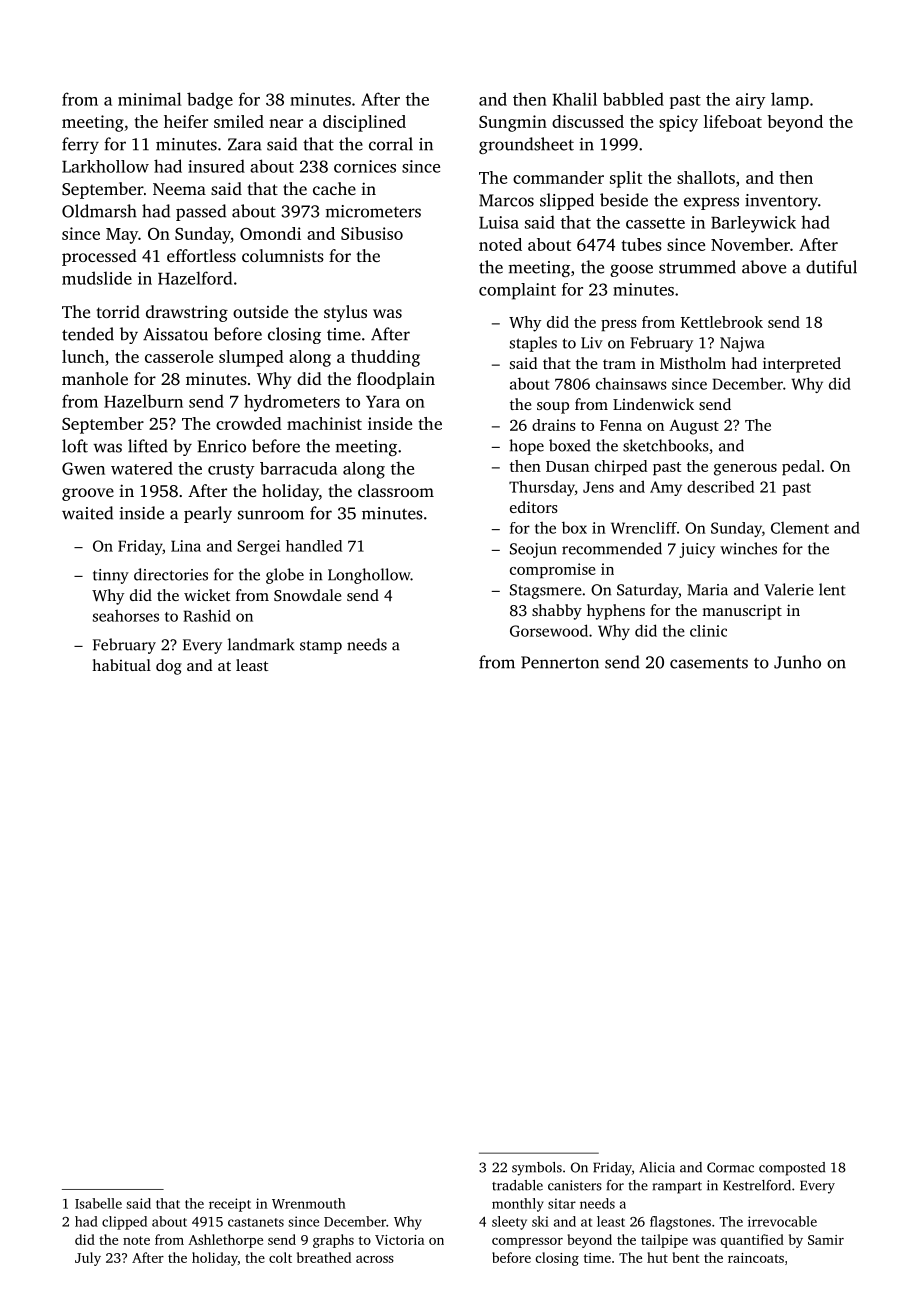 The height and width of the image is (1308, 924). What do you see at coordinates (558, 177) in the image?
I see `commander` at bounding box center [558, 177].
